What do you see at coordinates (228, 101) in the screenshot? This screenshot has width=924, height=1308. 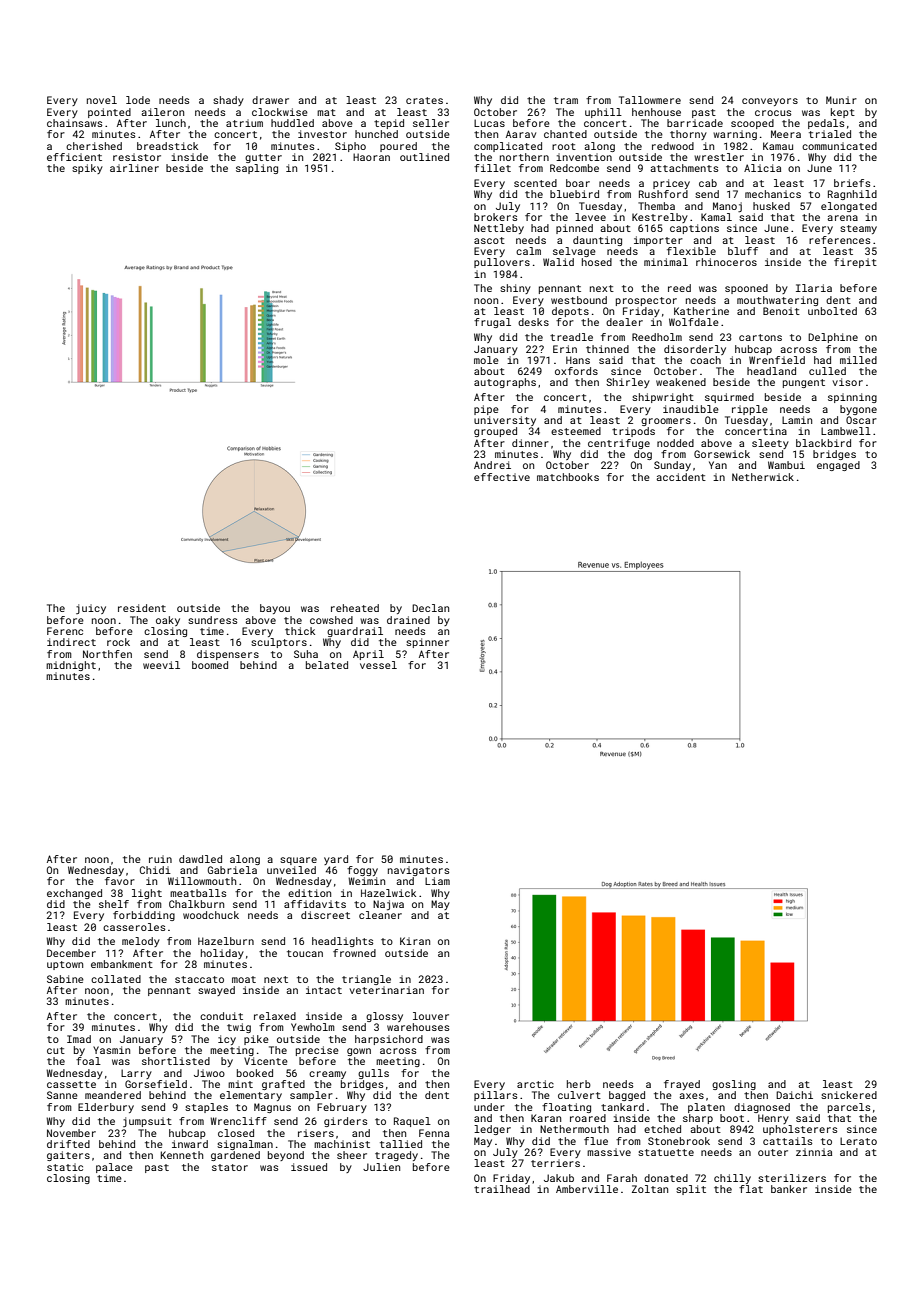 I see `shady` at bounding box center [228, 101].
